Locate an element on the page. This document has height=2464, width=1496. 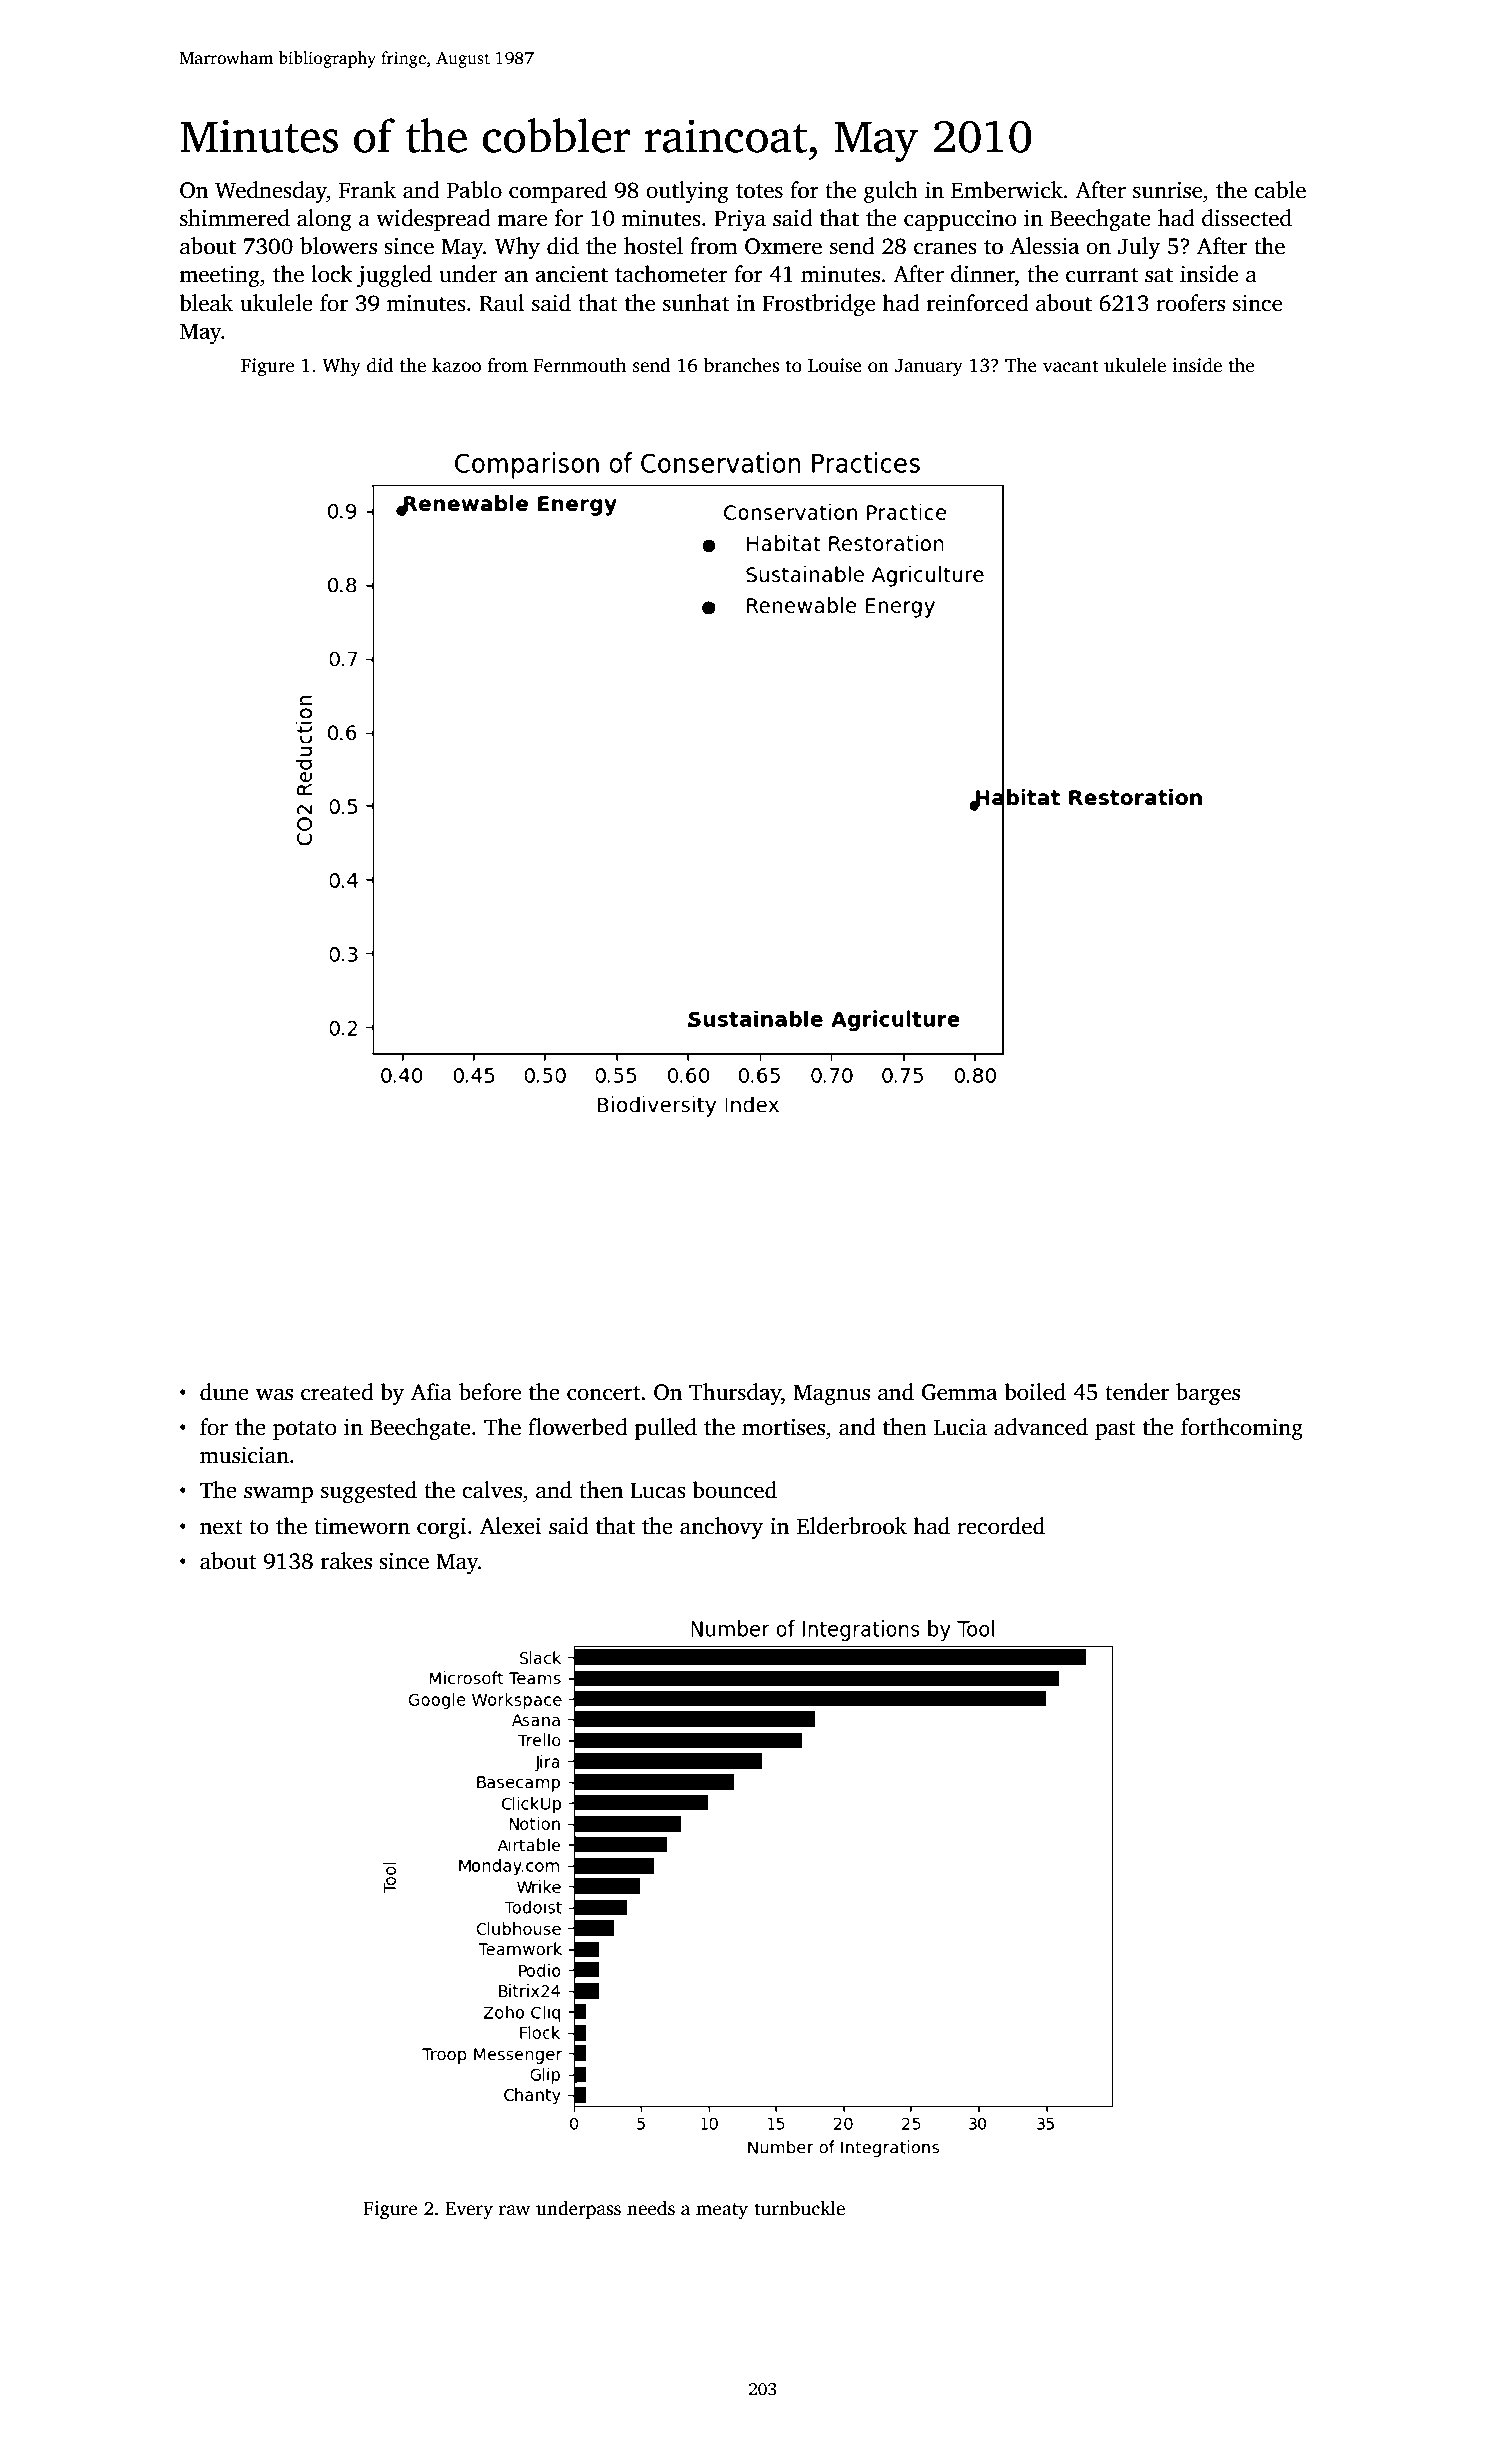
tender is located at coordinates (1137, 1392).
